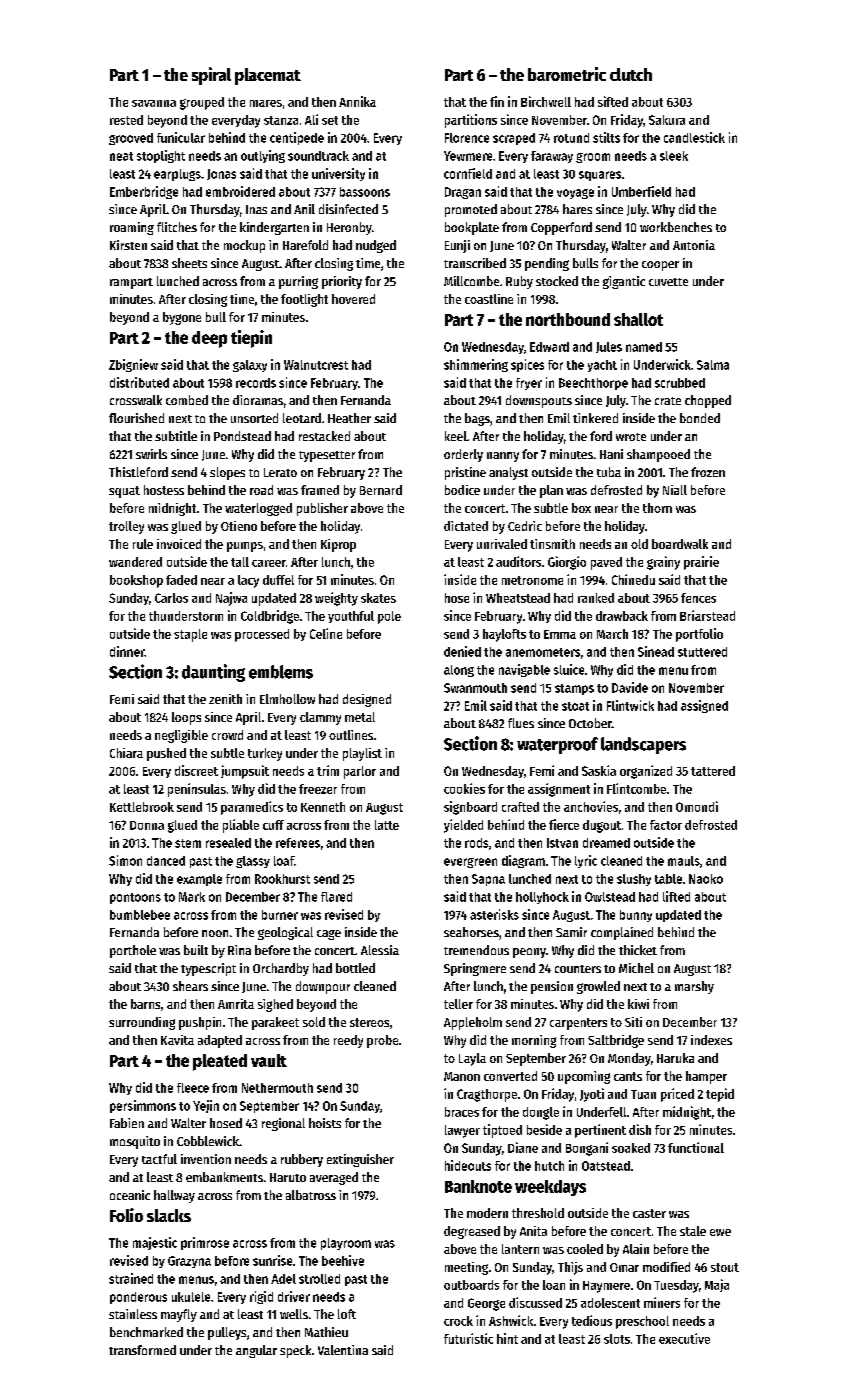 The width and height of the screenshot is (849, 1400). I want to click on Eunji, so click(457, 246).
